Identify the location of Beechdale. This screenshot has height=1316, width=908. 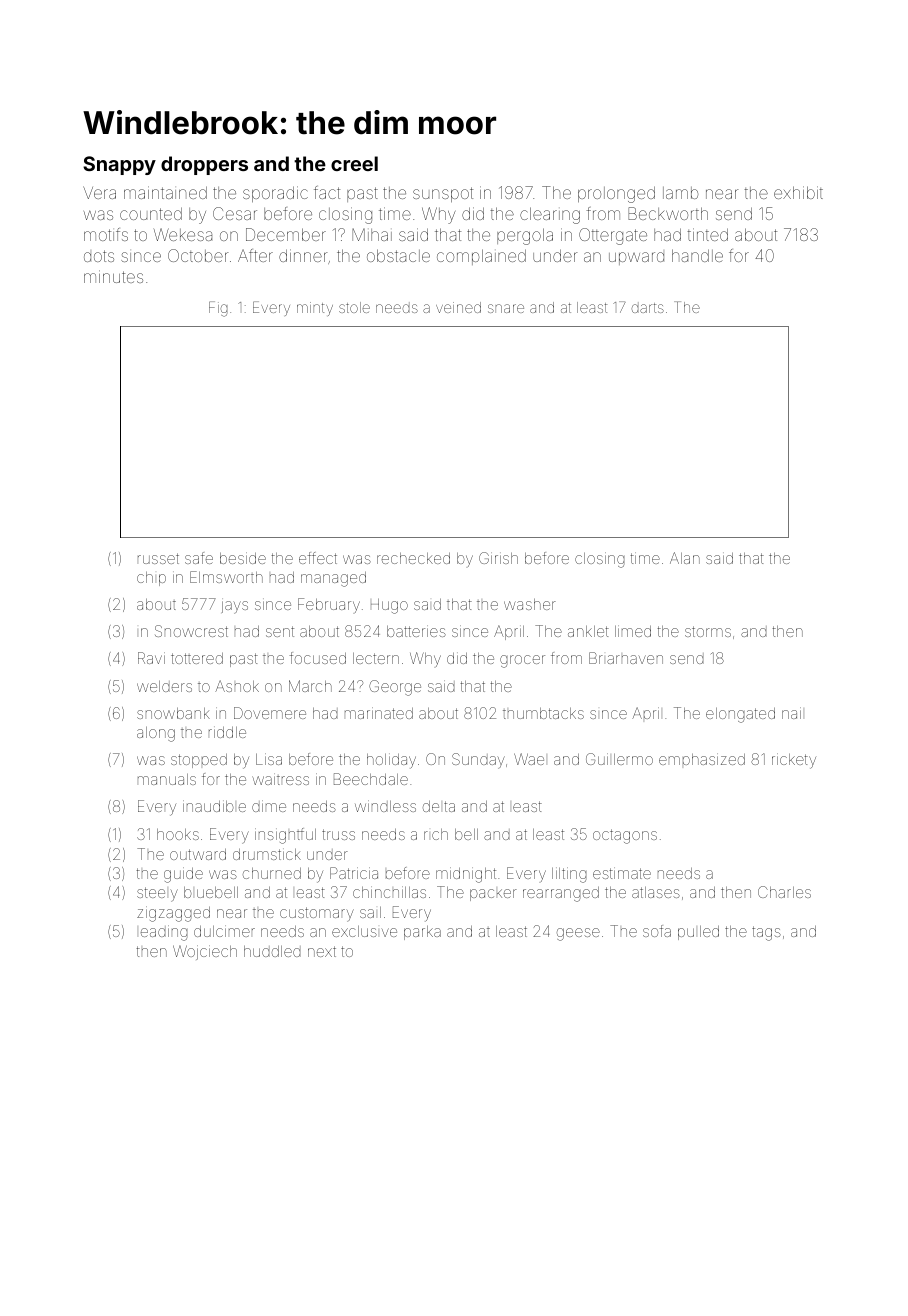
(371, 779).
